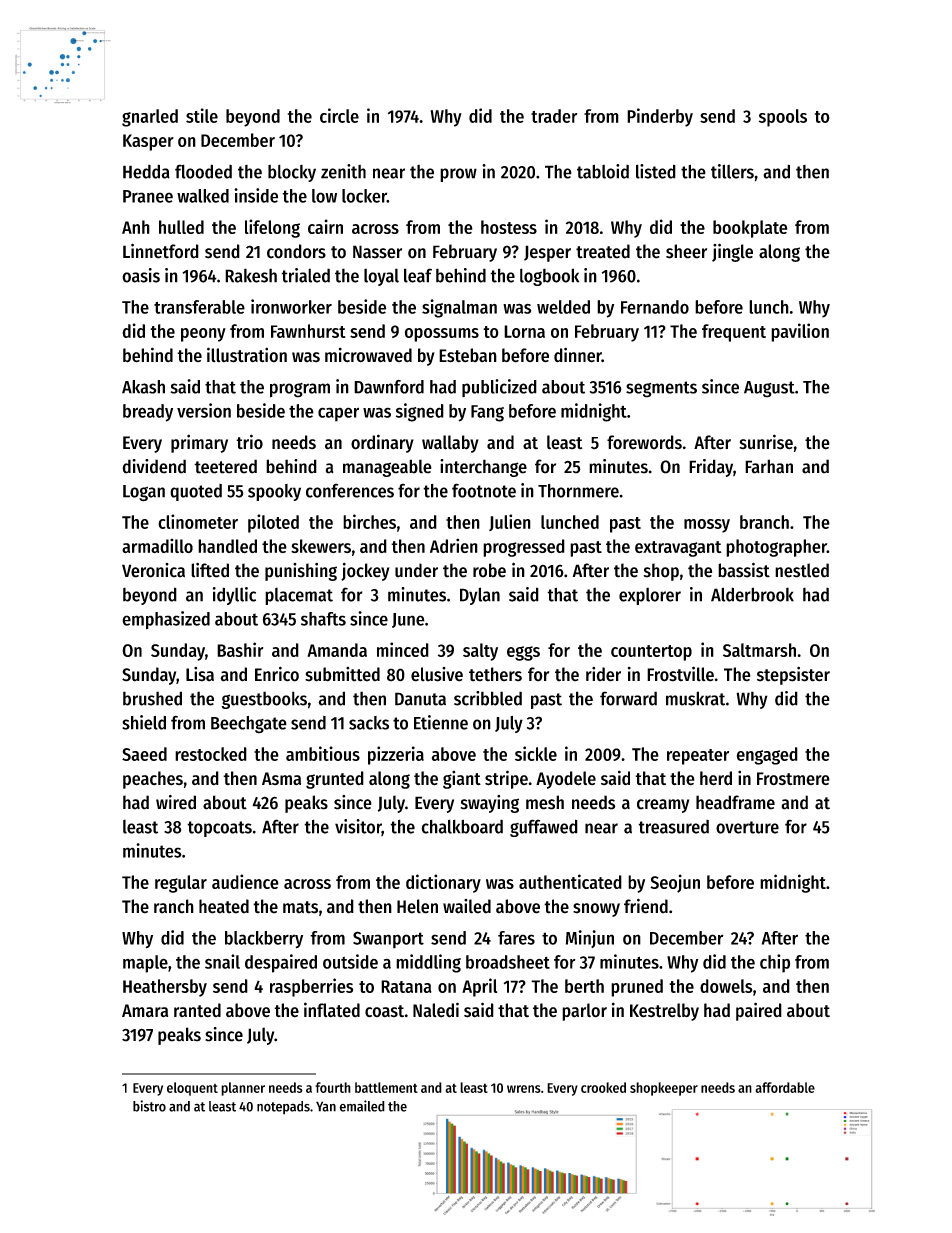 This image has width=952, height=1233. What do you see at coordinates (202, 115) in the image?
I see `stile` at bounding box center [202, 115].
